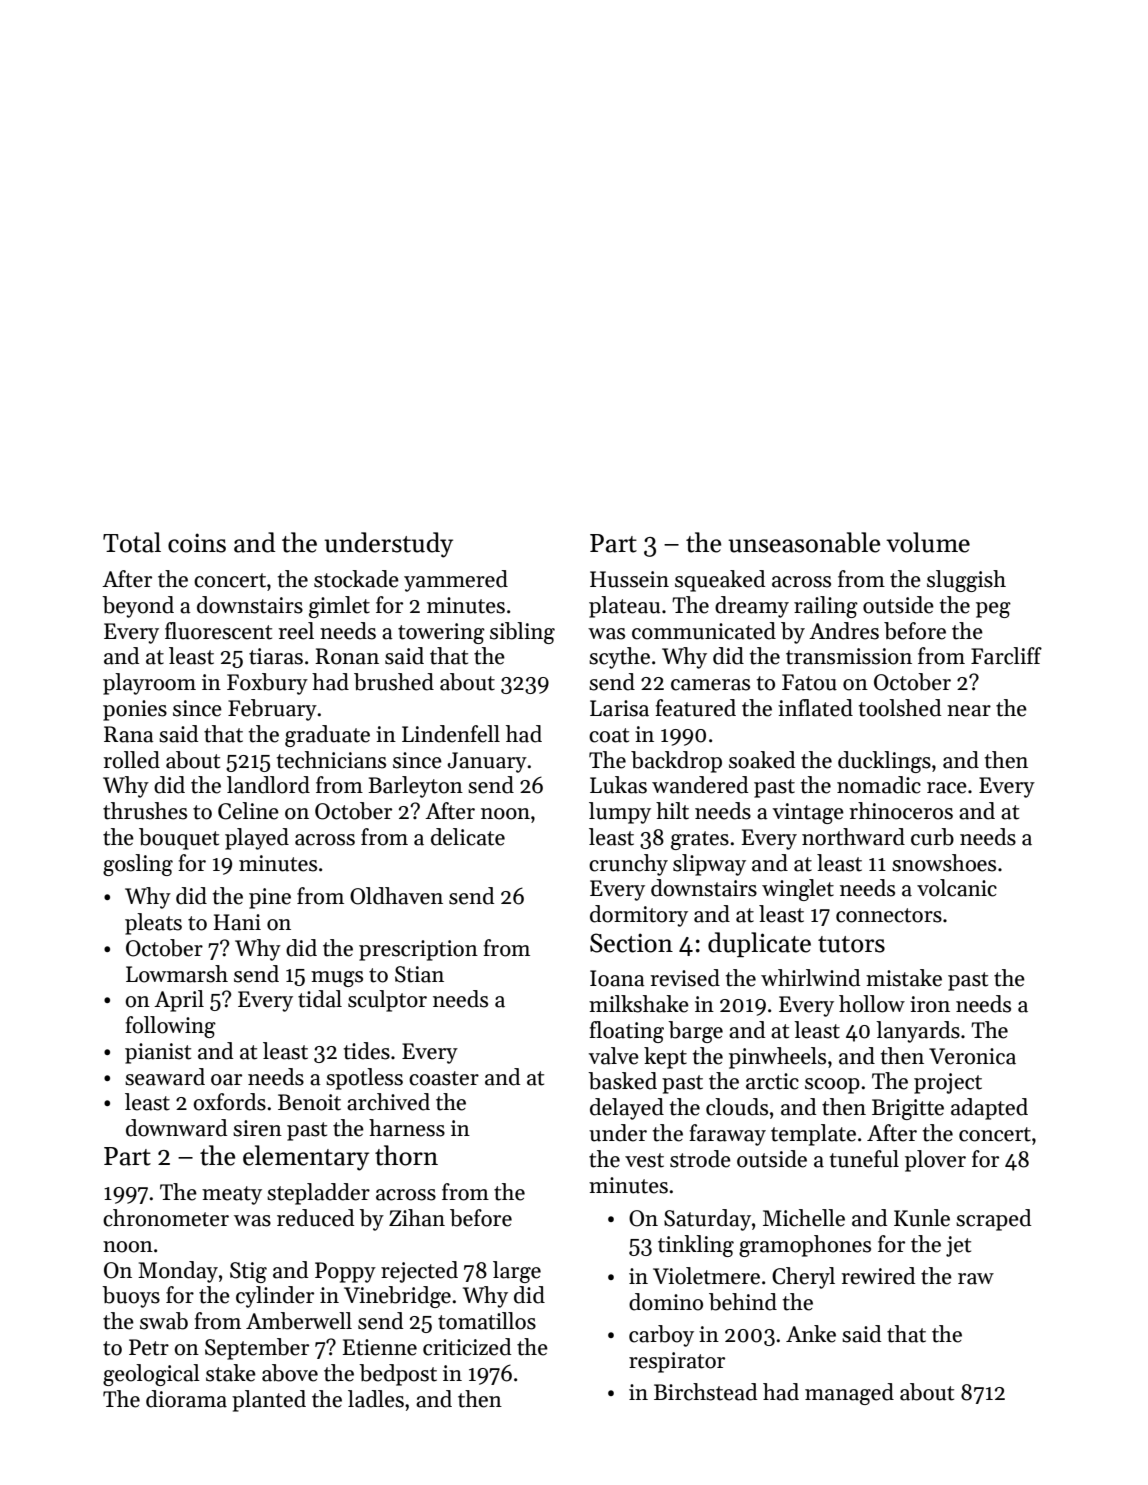  Describe the element at coordinates (407, 1128) in the screenshot. I see `harness` at that location.
